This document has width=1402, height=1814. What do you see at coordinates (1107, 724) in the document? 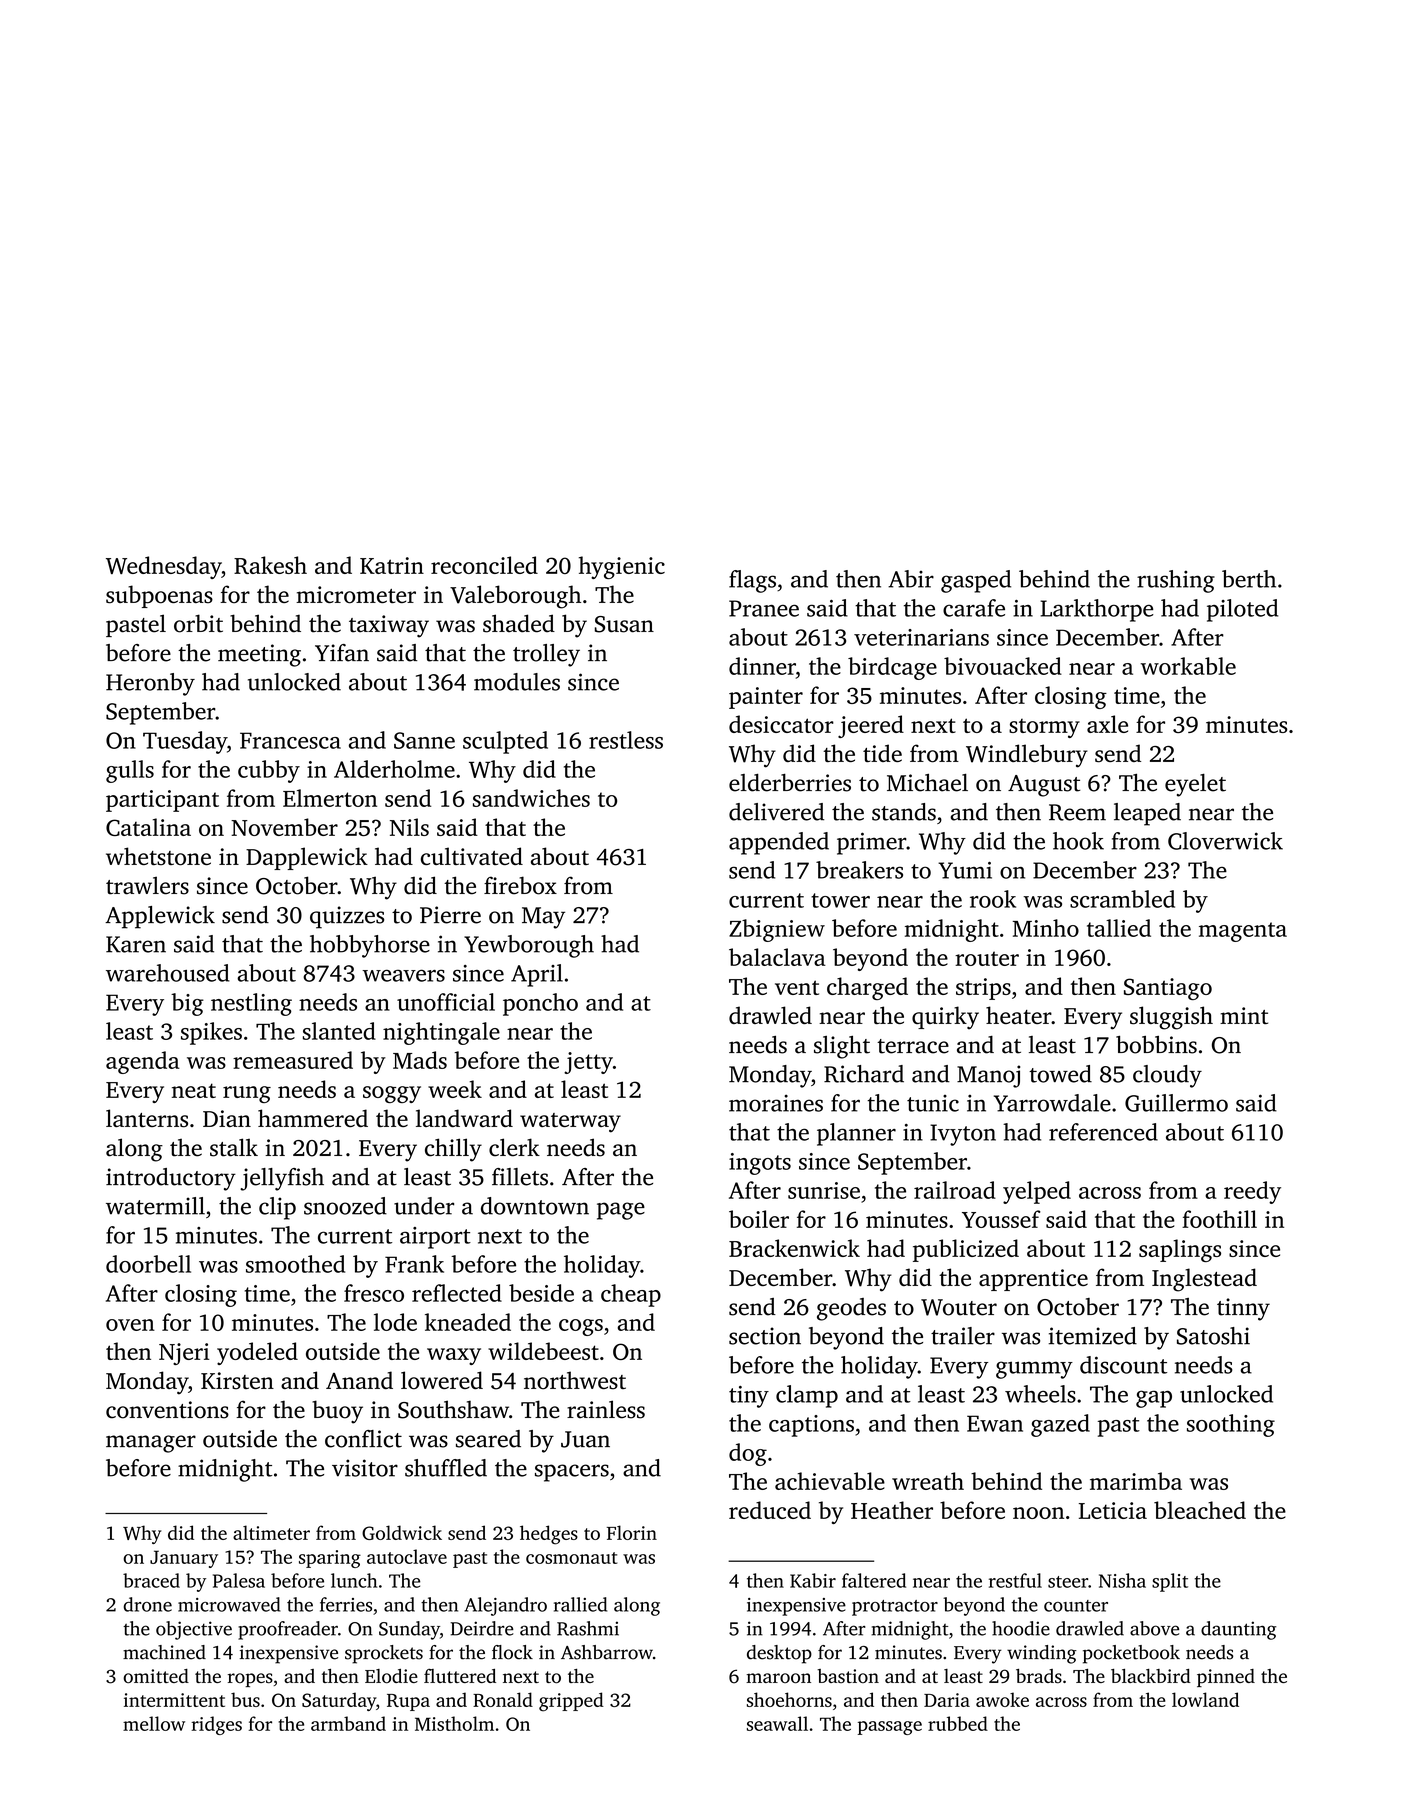
I see `axle` at bounding box center [1107, 724].
